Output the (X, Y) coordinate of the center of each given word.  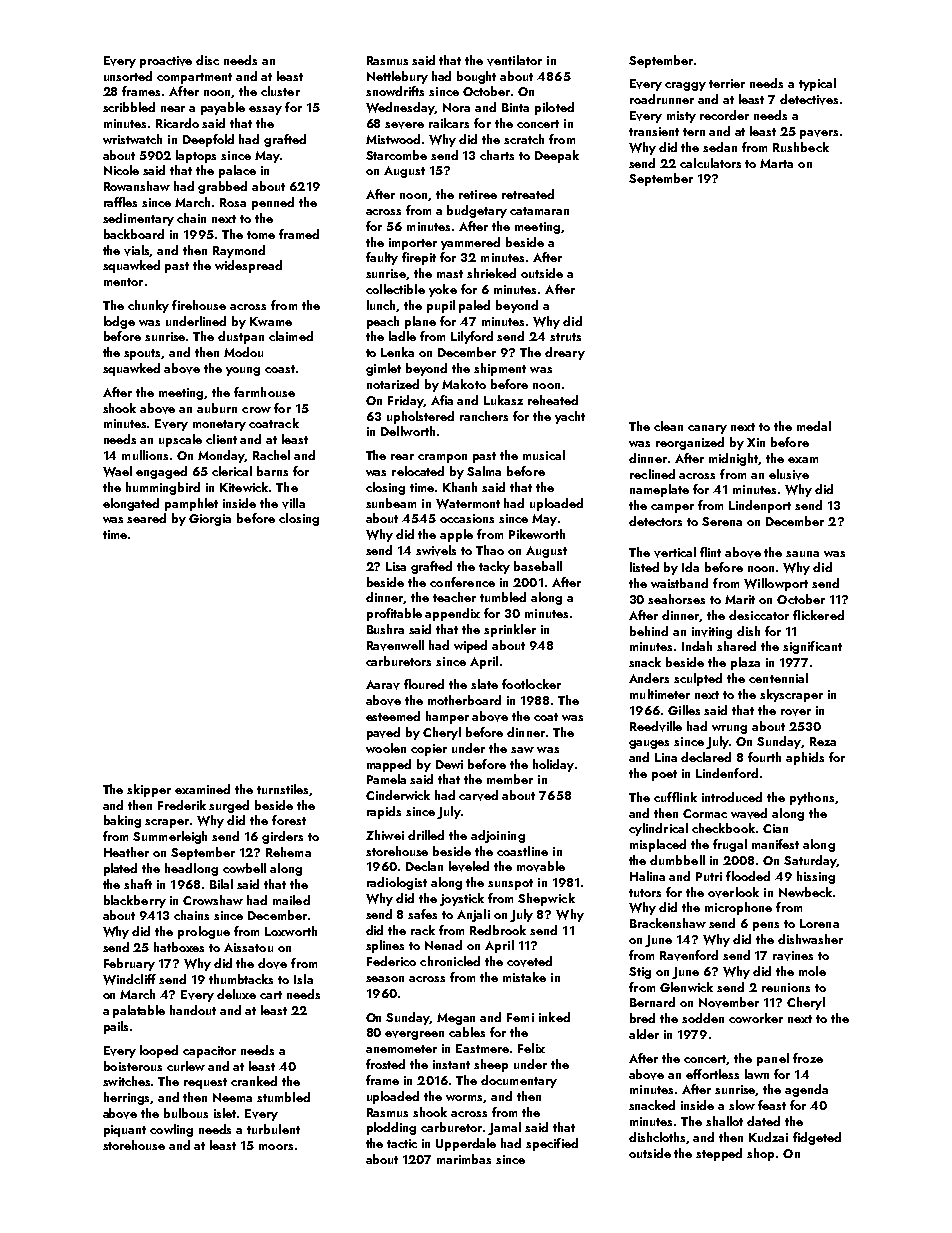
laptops (196, 156)
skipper (149, 790)
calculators (710, 163)
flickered (818, 615)
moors (276, 1147)
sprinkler (510, 630)
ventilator (514, 60)
